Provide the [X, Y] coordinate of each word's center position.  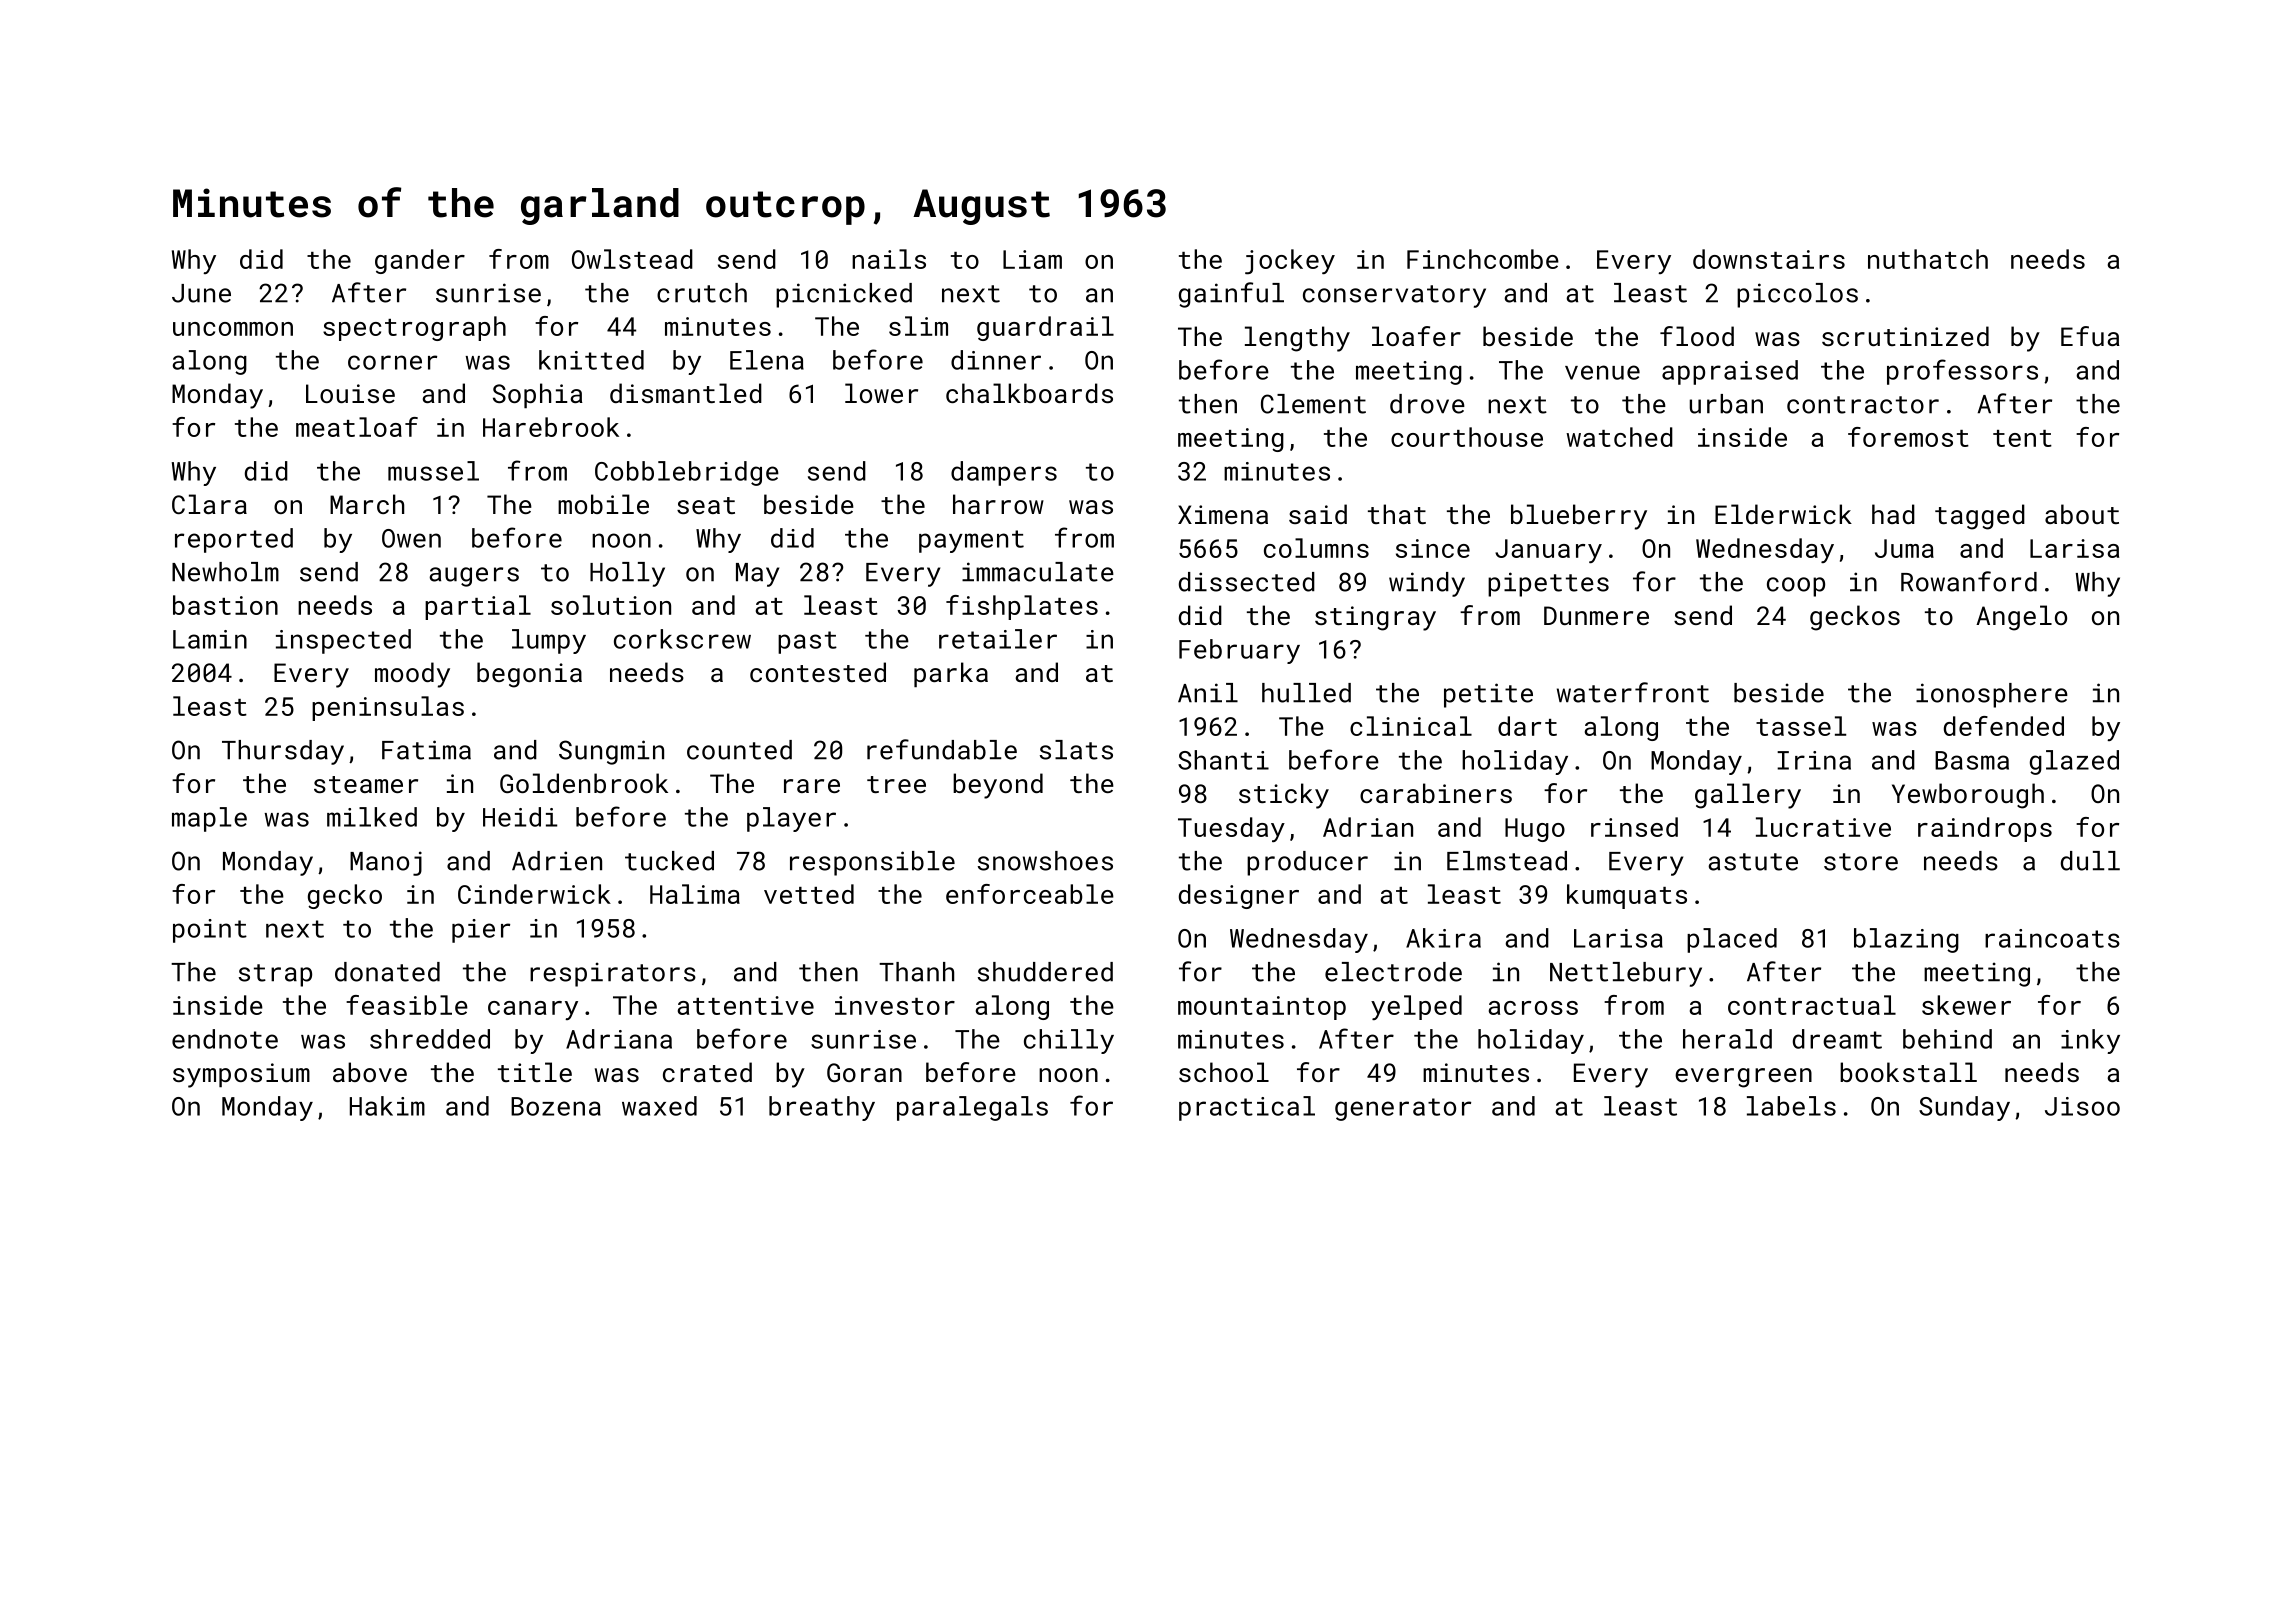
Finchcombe [1483, 259]
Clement [1313, 404]
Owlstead [632, 259]
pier [481, 931]
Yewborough [1968, 796]
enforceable [1030, 894]
